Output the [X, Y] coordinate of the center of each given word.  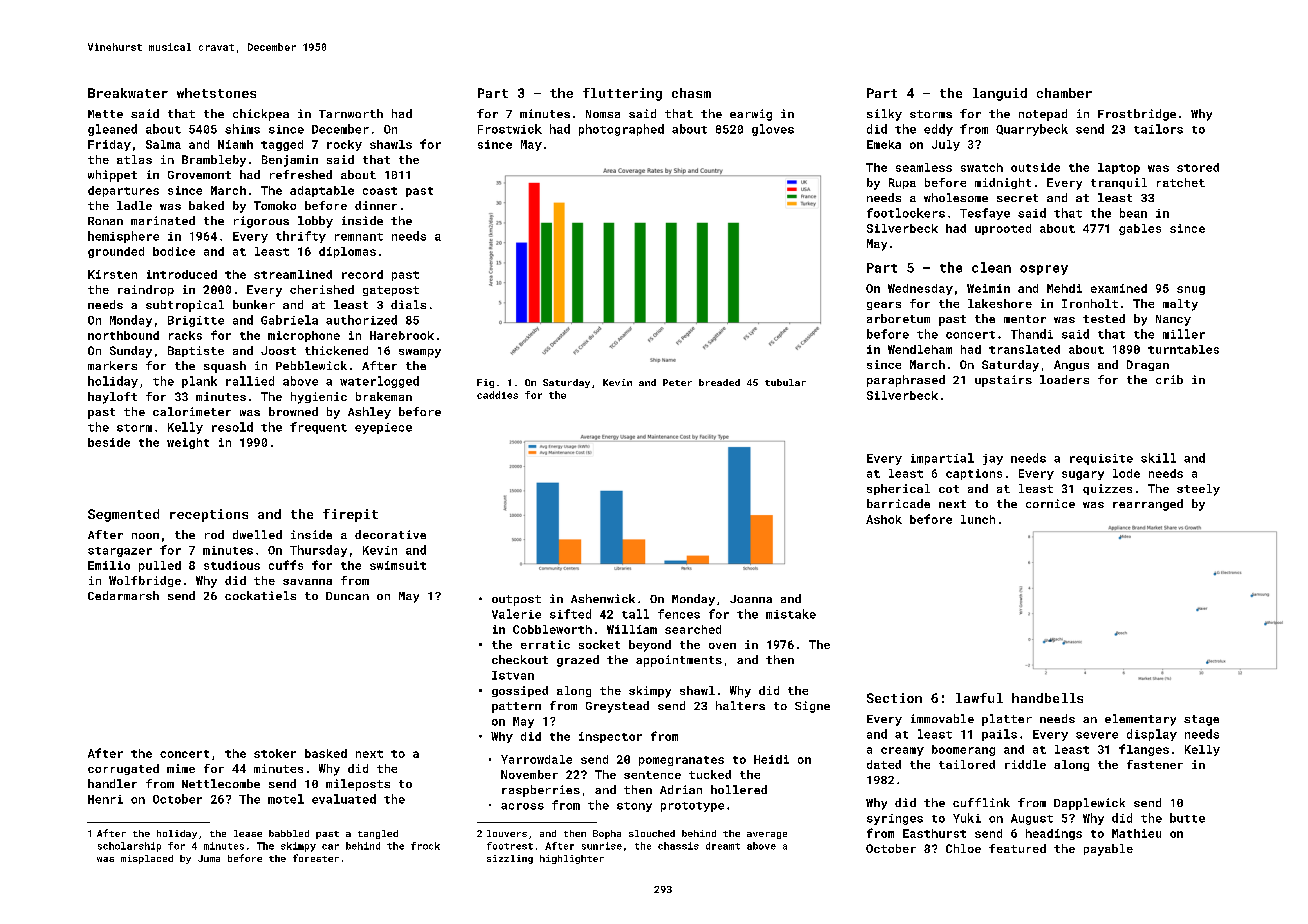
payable [1108, 850]
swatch [982, 167]
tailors [1158, 129]
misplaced [147, 859]
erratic [545, 644]
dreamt [723, 846]
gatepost [391, 291]
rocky [344, 145]
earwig [751, 115]
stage [1201, 720]
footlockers [906, 213]
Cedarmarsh [123, 595]
